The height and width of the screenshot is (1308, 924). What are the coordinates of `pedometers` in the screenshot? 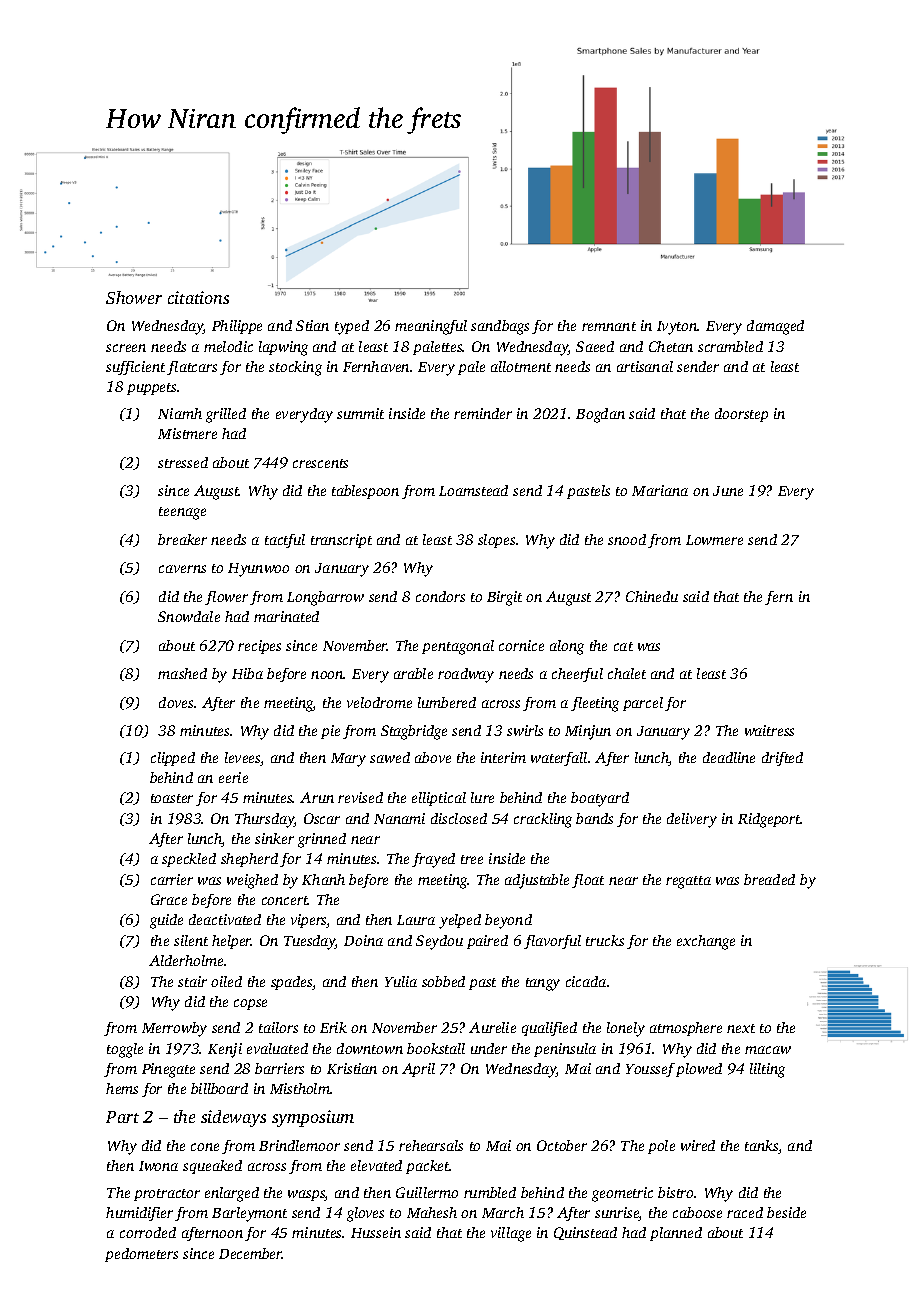 It's located at (141, 1255).
